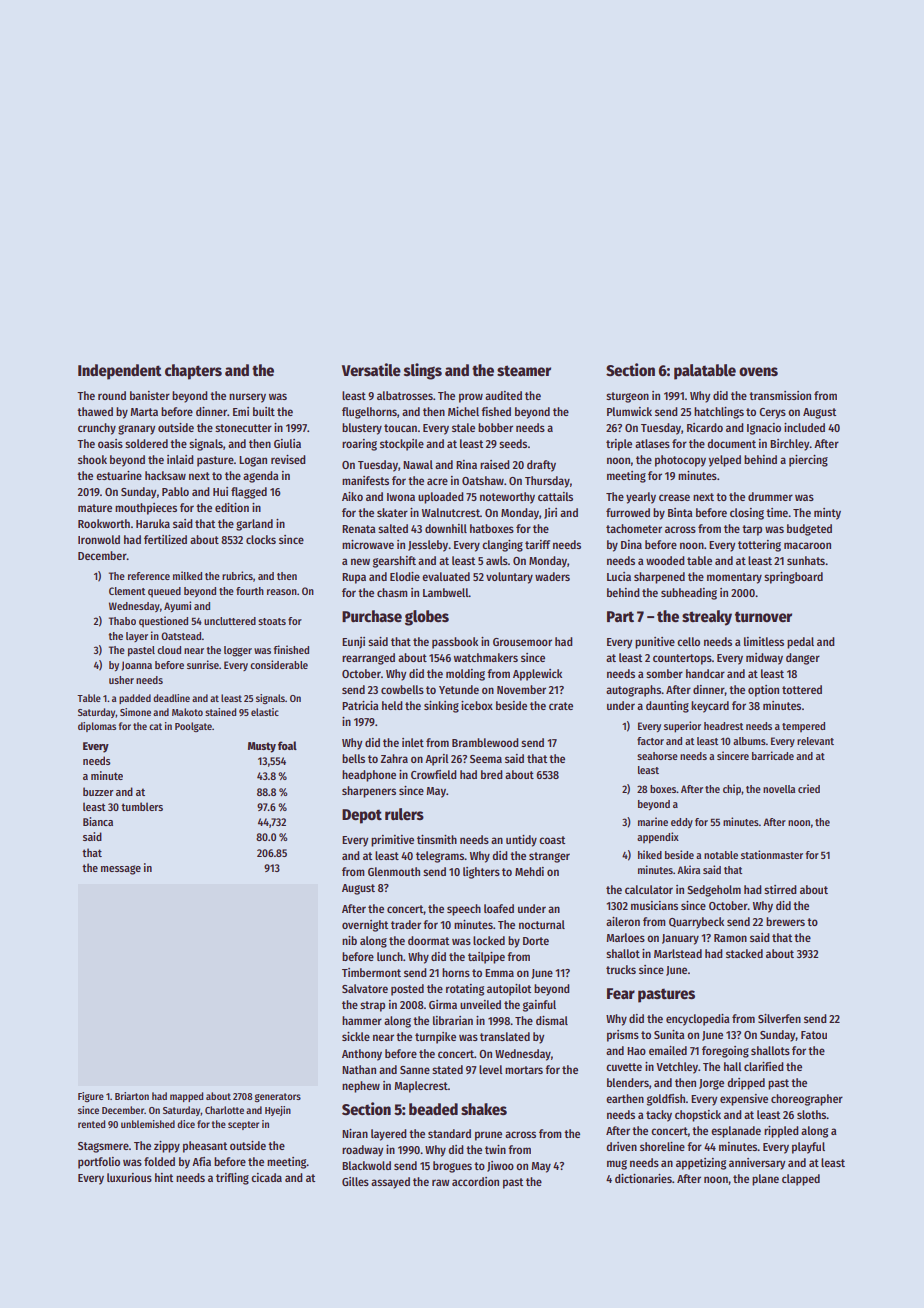 This screenshot has height=1308, width=924. Describe the element at coordinates (121, 870) in the screenshot. I see `message` at that location.
